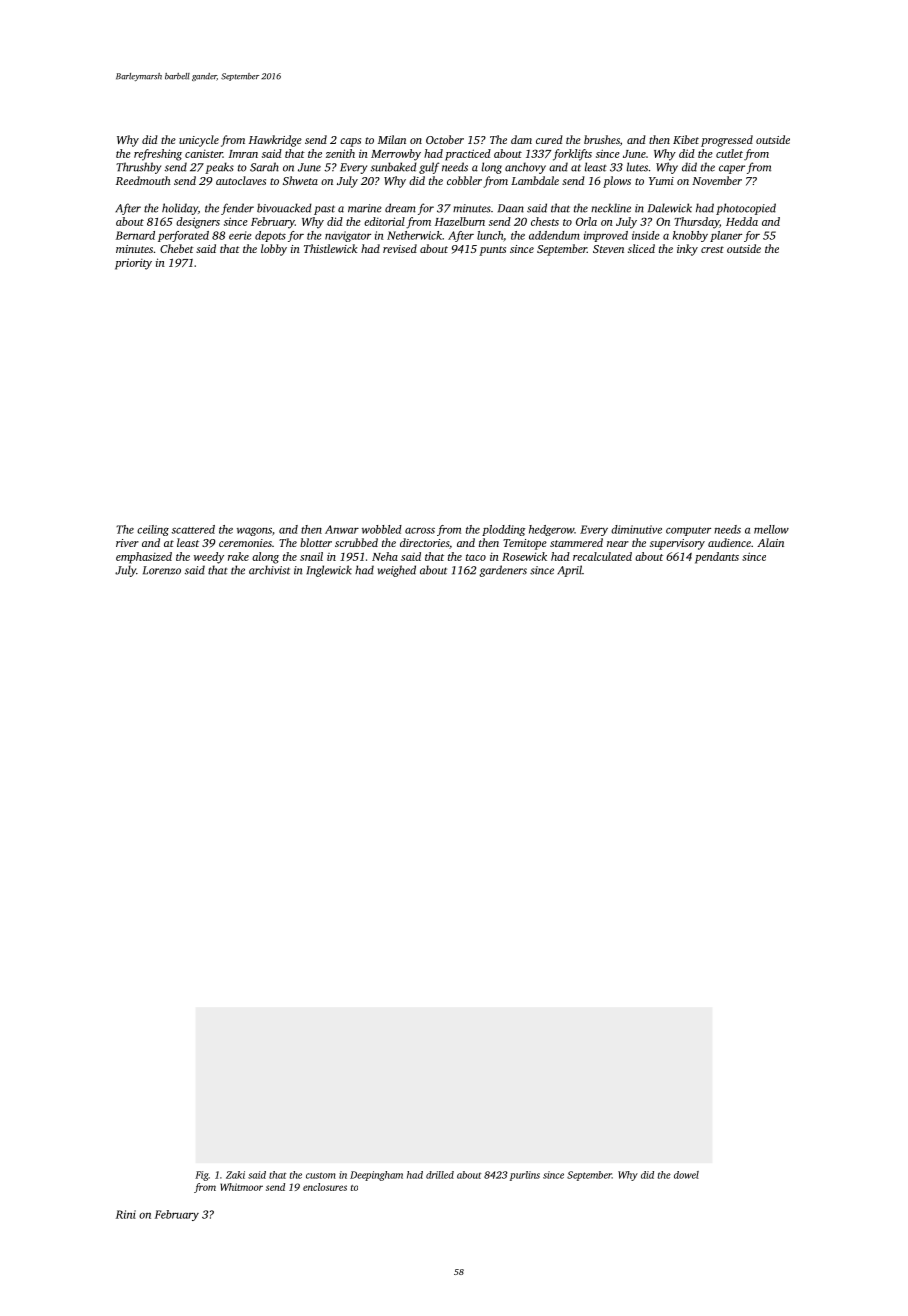 Image resolution: width=908 pixels, height=1316 pixels. I want to click on wobbled, so click(382, 529).
